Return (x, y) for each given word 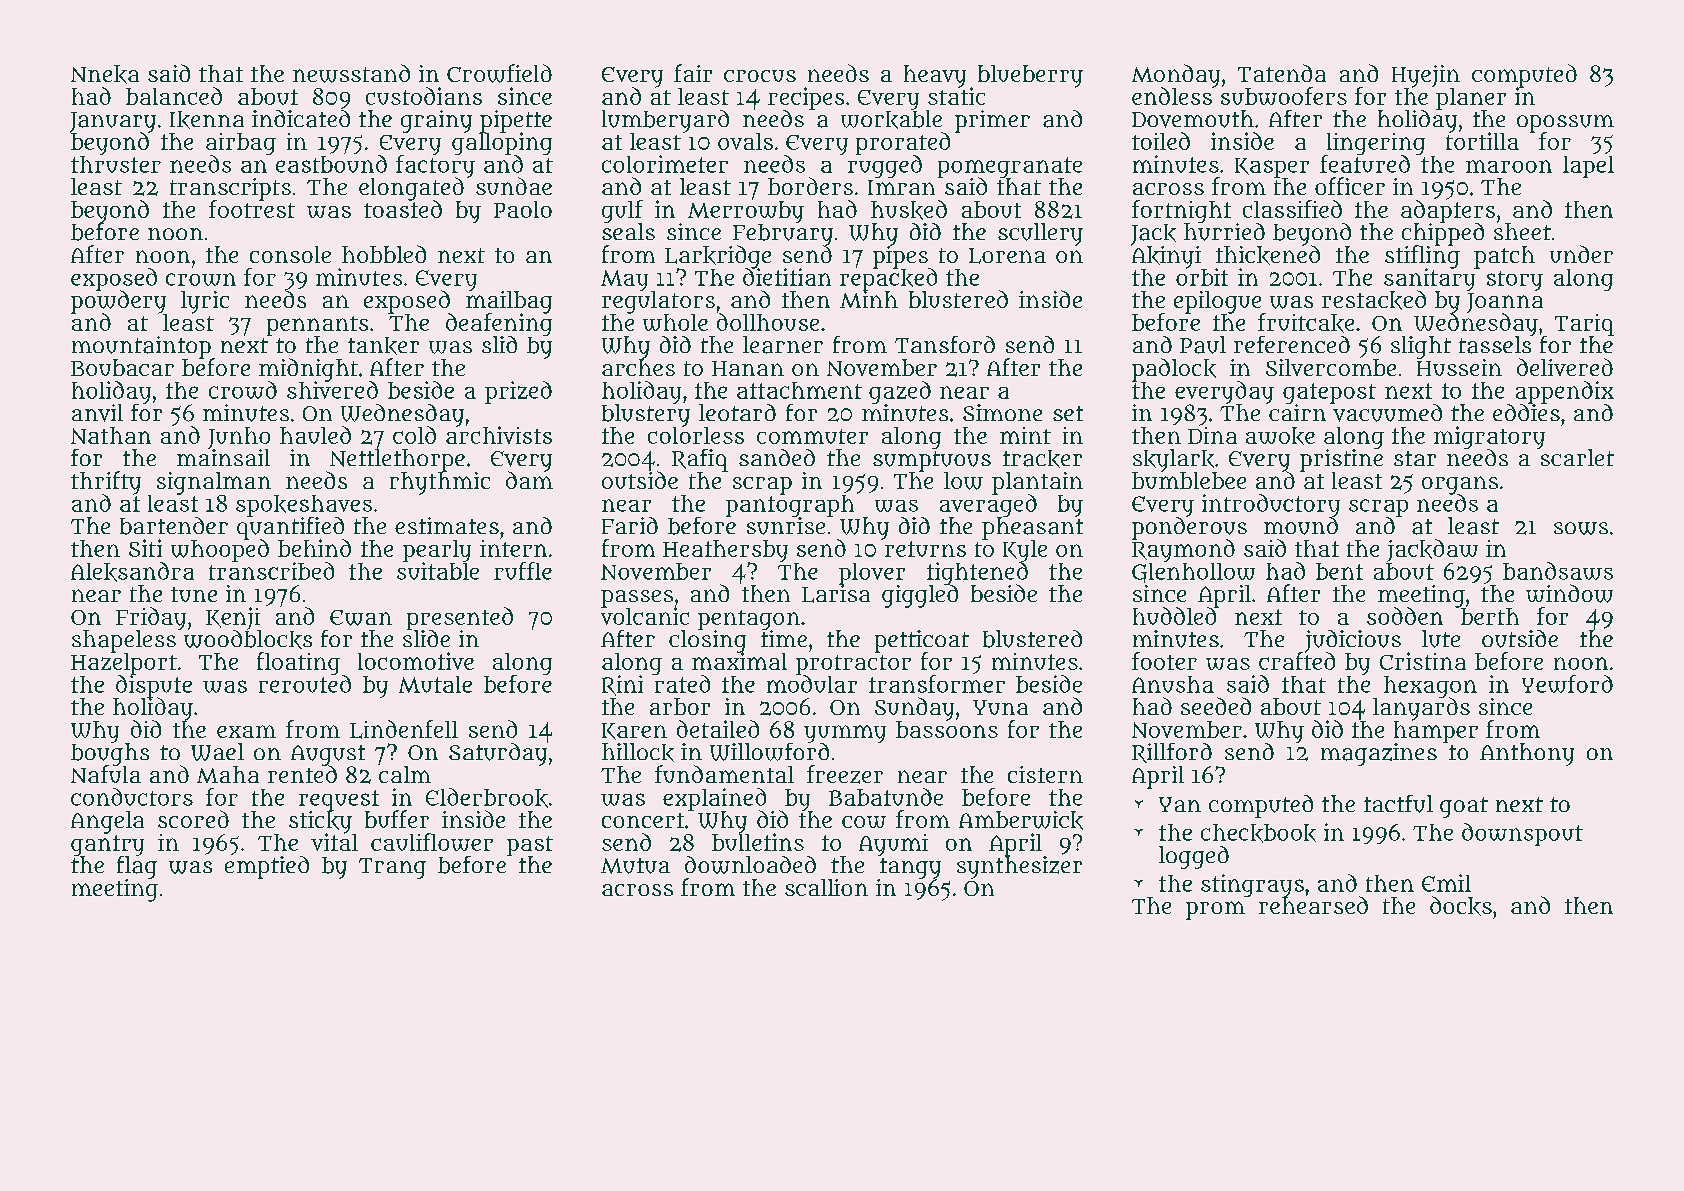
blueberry (1030, 76)
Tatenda (1282, 73)
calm (405, 774)
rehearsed (1313, 905)
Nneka (105, 74)
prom (1215, 910)
